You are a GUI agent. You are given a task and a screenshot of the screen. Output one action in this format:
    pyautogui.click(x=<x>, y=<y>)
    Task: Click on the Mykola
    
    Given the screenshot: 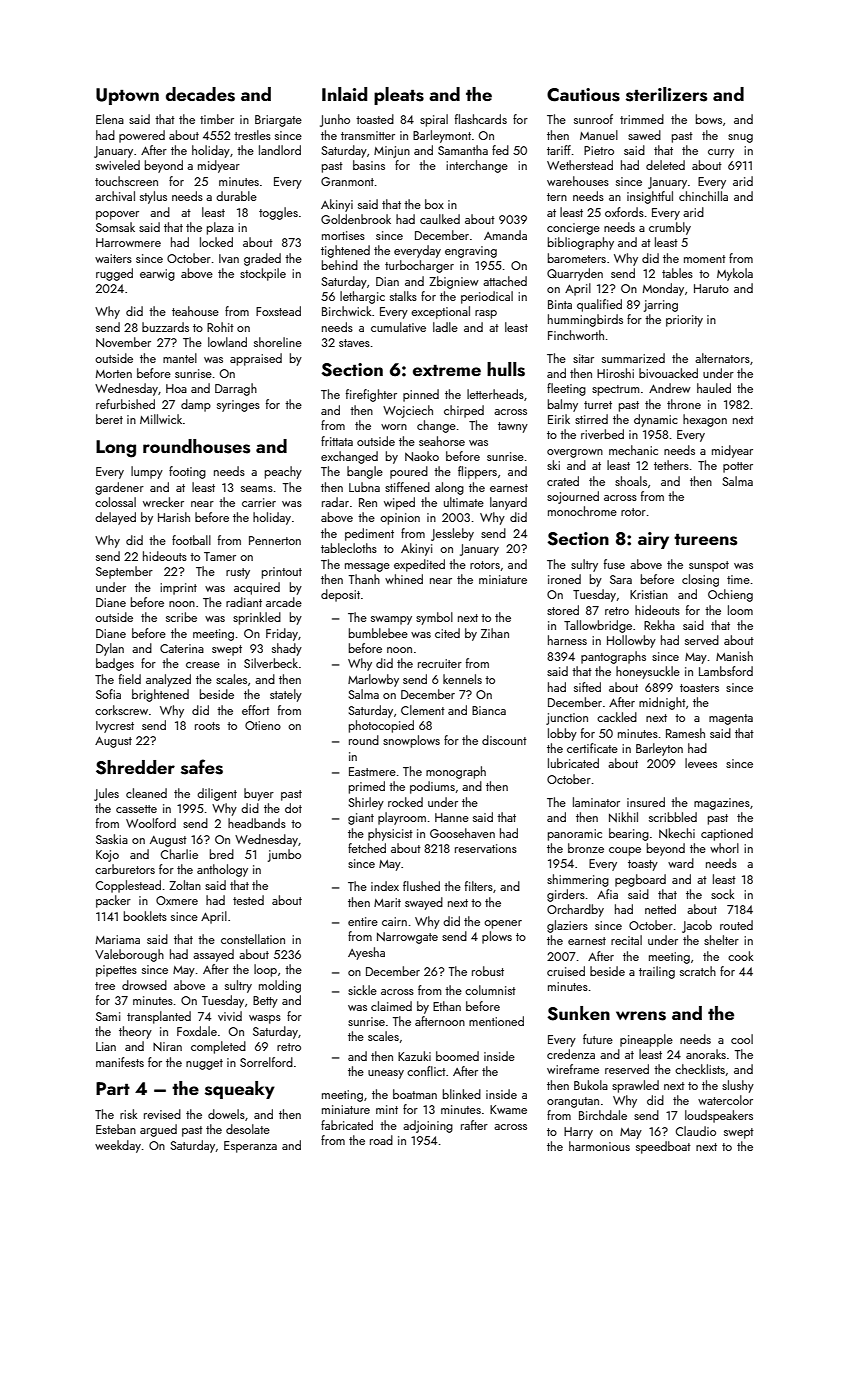 What is the action you would take?
    pyautogui.click(x=735, y=274)
